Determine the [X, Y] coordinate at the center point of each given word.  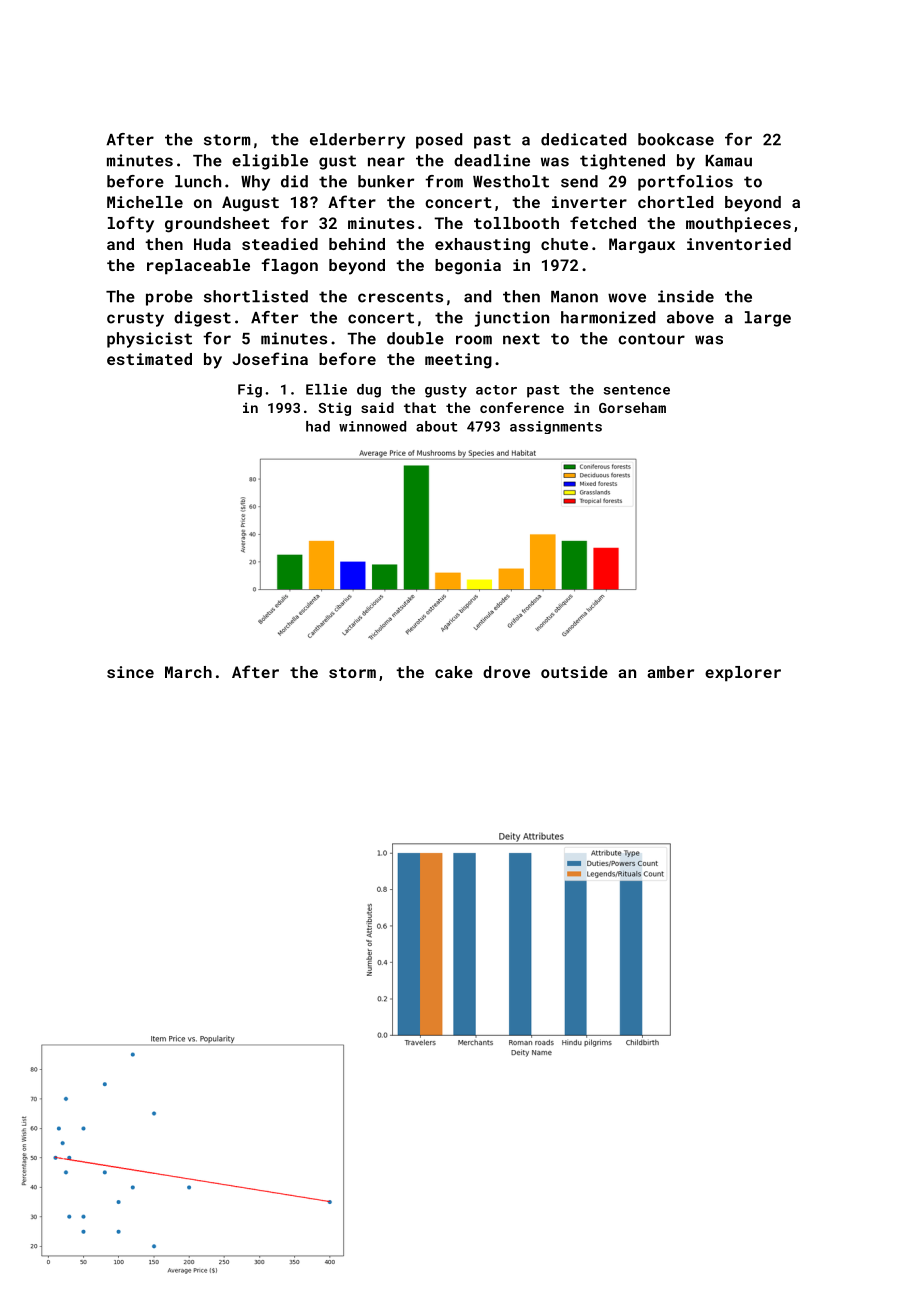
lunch [198, 181]
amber [670, 672]
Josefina [270, 358]
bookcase [676, 139]
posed [439, 141]
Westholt [511, 181]
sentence [636, 390]
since [130, 672]
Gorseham [632, 407]
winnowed [372, 426]
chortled [675, 202]
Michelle [145, 202]
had [318, 426]
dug [369, 391]
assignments [556, 427]
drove [506, 672]
